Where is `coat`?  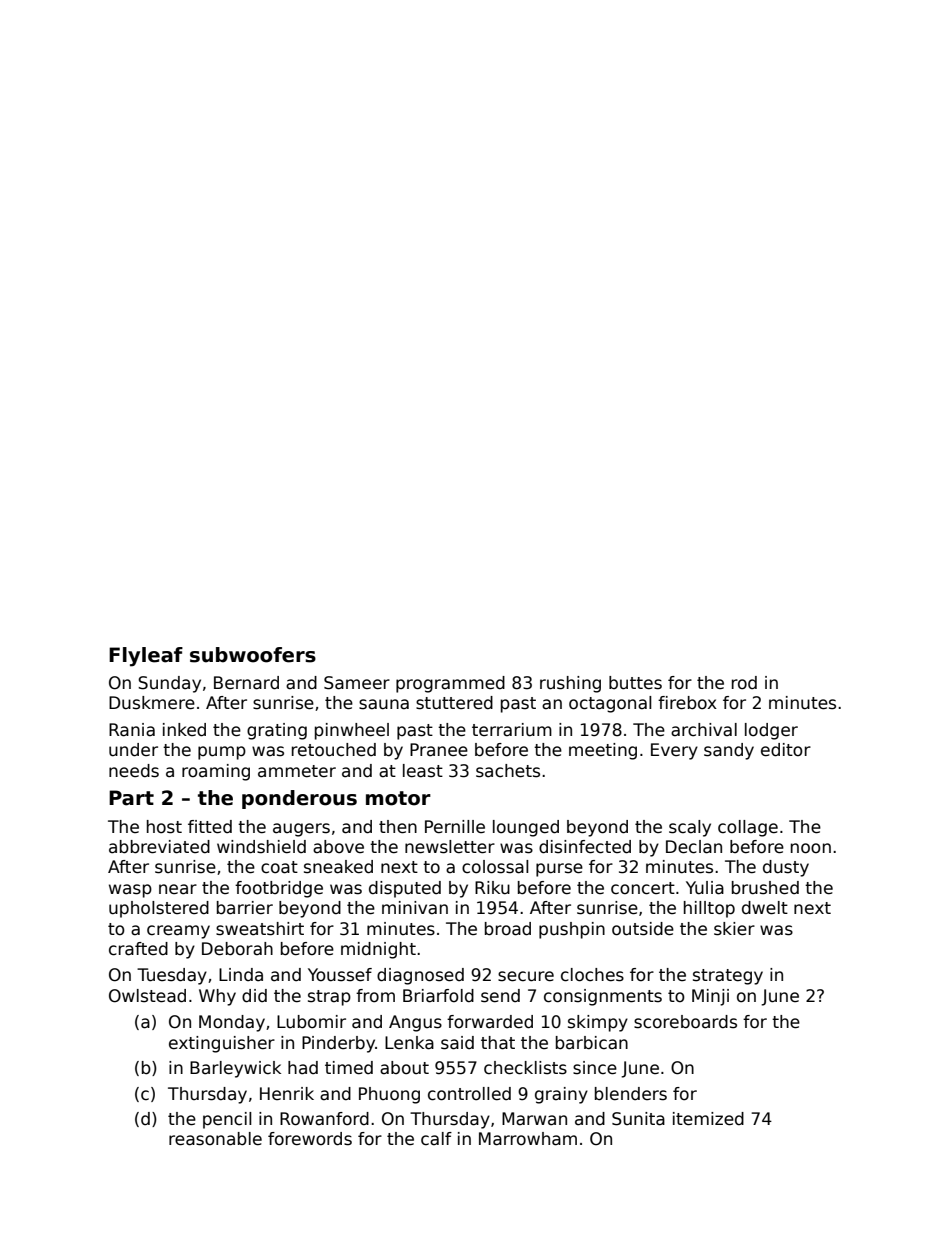
coat is located at coordinates (279, 867).
